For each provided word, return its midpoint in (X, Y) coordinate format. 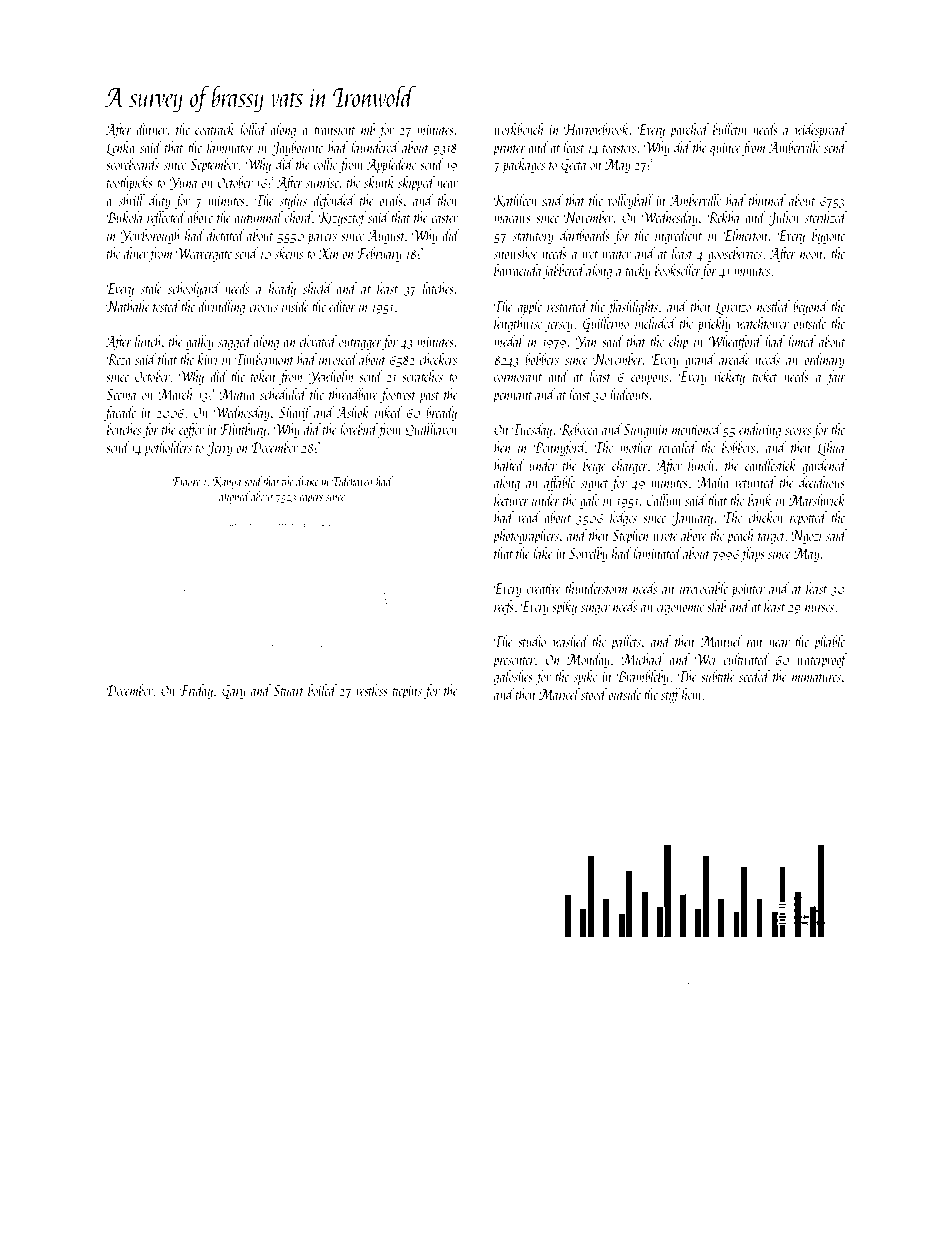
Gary (234, 692)
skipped (416, 183)
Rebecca (579, 429)
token (263, 376)
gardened (824, 466)
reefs (504, 607)
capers (311, 499)
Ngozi (806, 537)
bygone (828, 236)
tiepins (407, 692)
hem (691, 694)
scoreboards (132, 164)
